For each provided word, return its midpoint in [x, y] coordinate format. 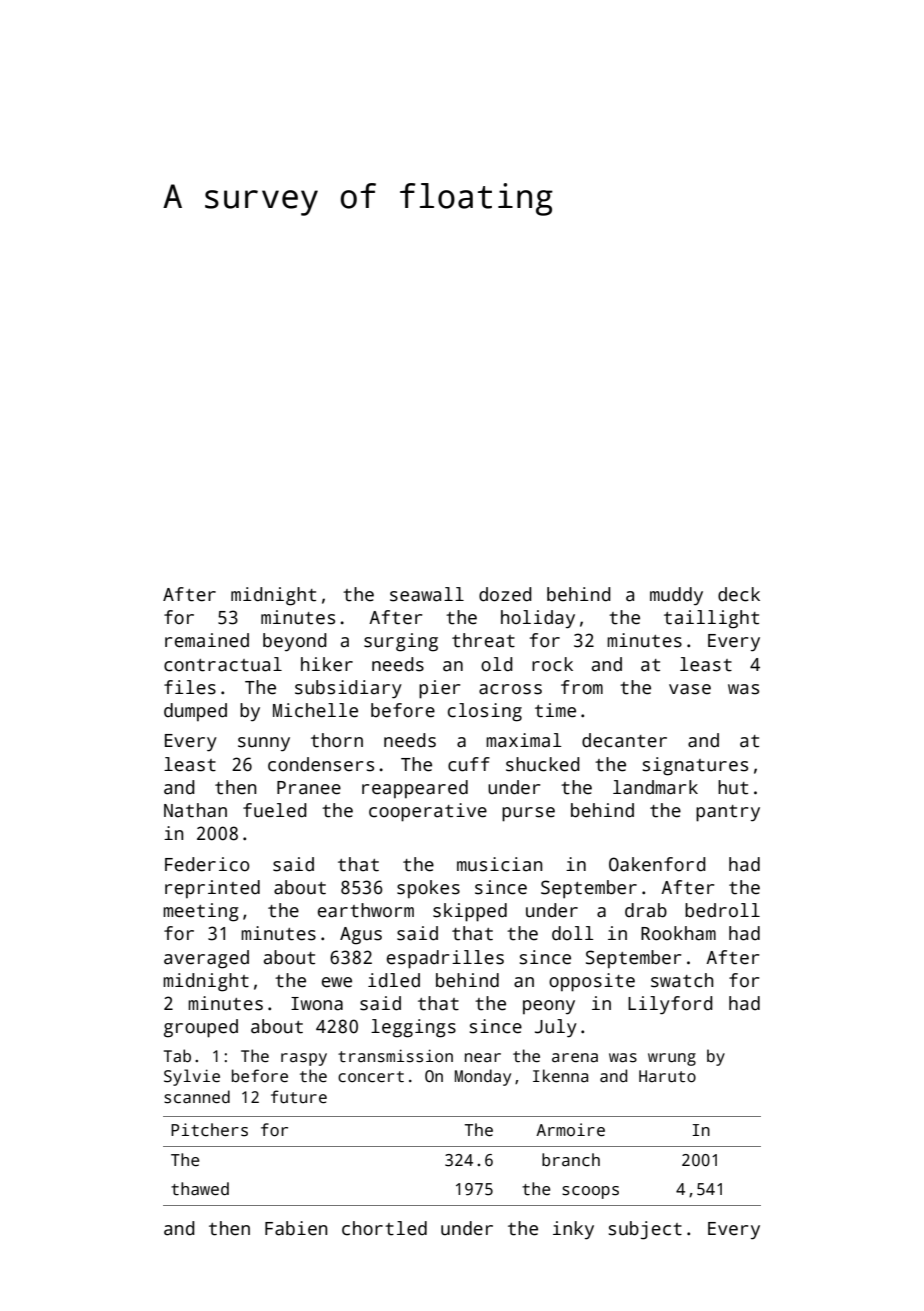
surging [401, 642]
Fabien [296, 1228]
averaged [206, 959]
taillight [711, 619]
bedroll [722, 910]
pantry [728, 813]
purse [528, 814]
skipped [470, 912]
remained [207, 640]
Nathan [195, 810]
